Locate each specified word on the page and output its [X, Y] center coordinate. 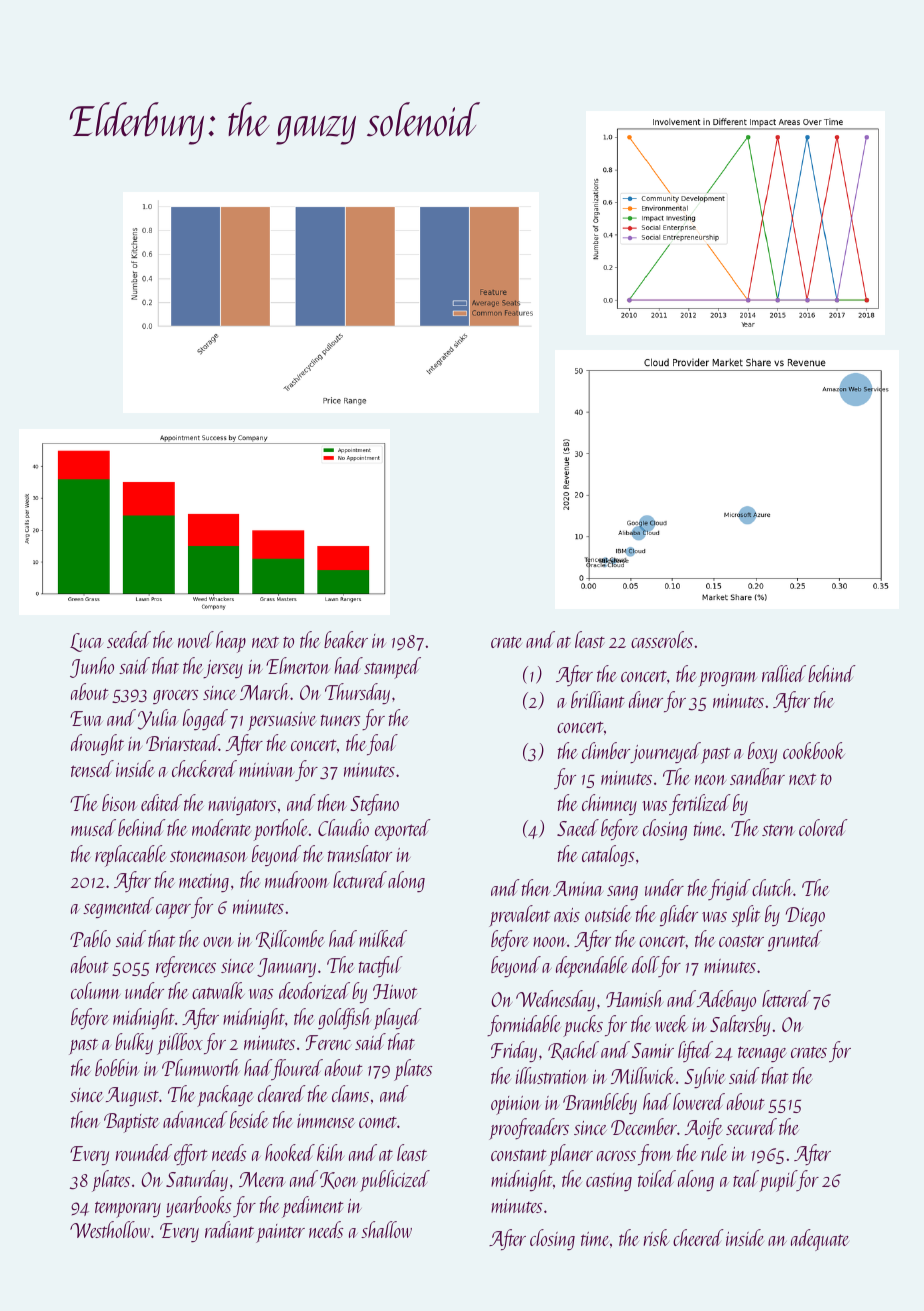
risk [656, 1237]
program [728, 679]
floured [297, 1069]
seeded [129, 639]
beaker [346, 639]
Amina [578, 888]
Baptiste [131, 1123]
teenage [762, 1054]
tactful [381, 966]
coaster [741, 941]
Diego [805, 916]
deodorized [314, 990]
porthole [281, 830]
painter [280, 1233]
